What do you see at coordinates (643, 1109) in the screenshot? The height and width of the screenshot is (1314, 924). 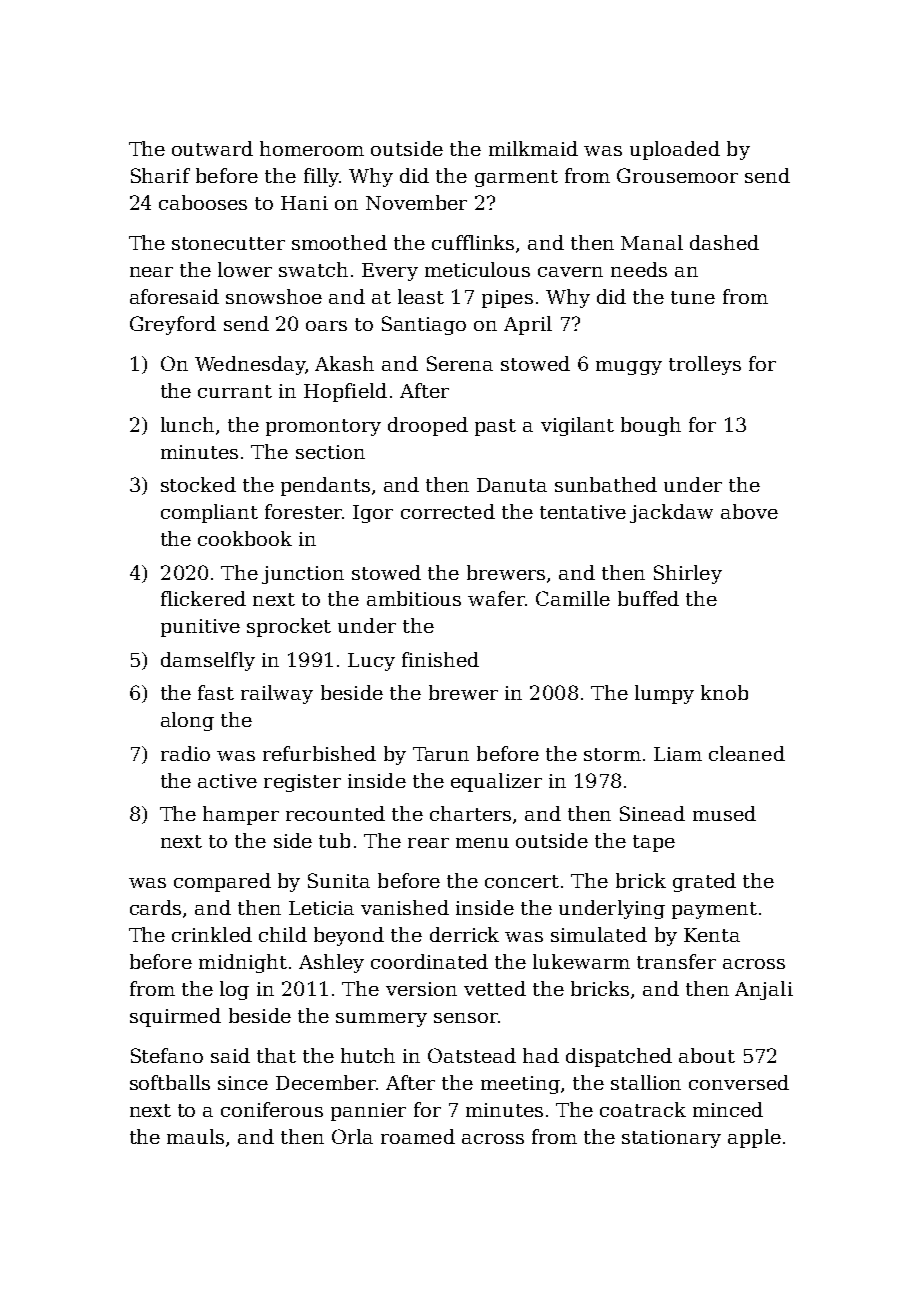 I see `coatrack` at bounding box center [643, 1109].
